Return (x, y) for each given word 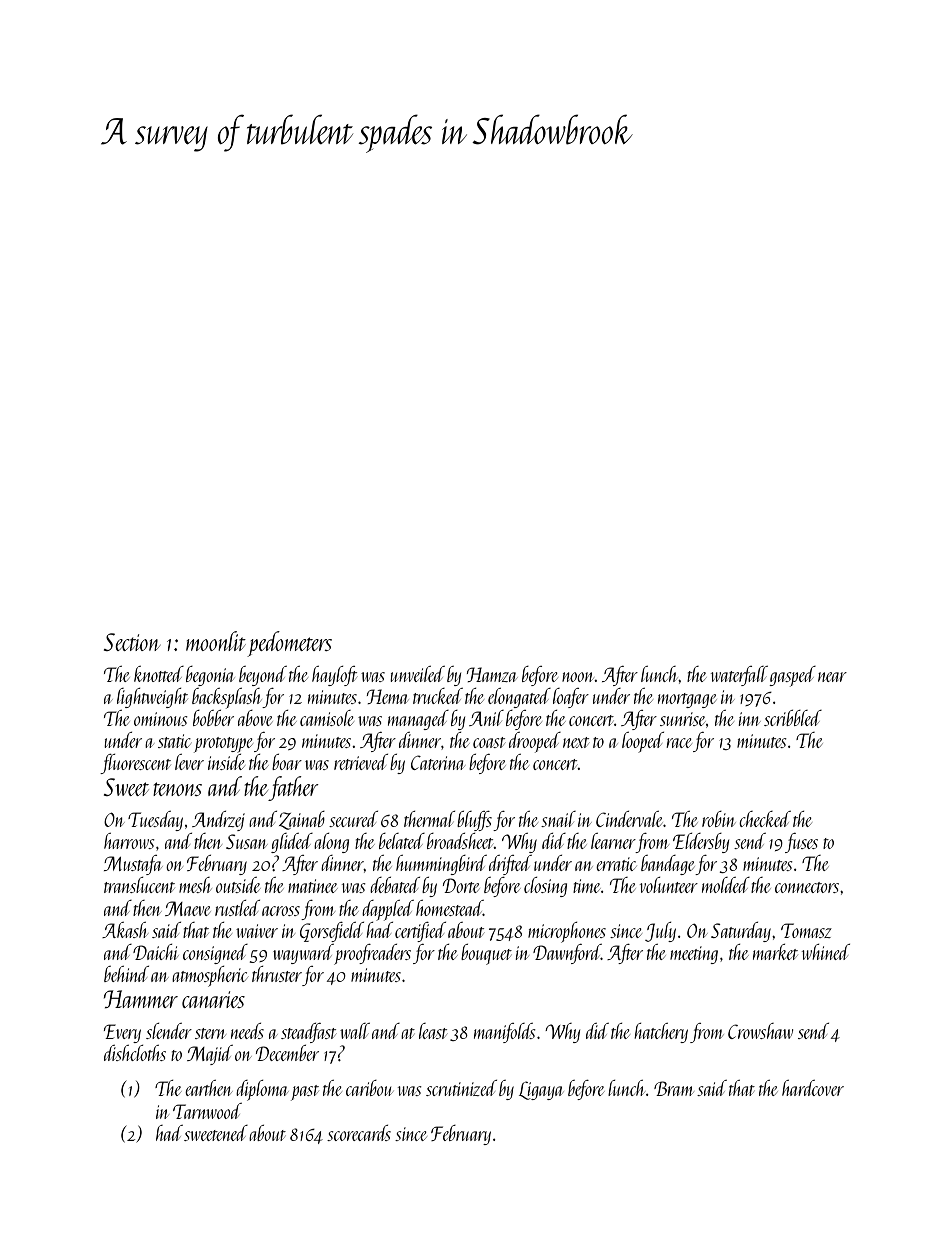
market (775, 952)
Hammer (141, 999)
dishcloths (135, 1053)
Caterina (438, 762)
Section (132, 642)
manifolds (505, 1033)
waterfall (739, 676)
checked (765, 819)
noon (578, 677)
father (294, 788)
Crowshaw (760, 1031)
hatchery (661, 1033)
